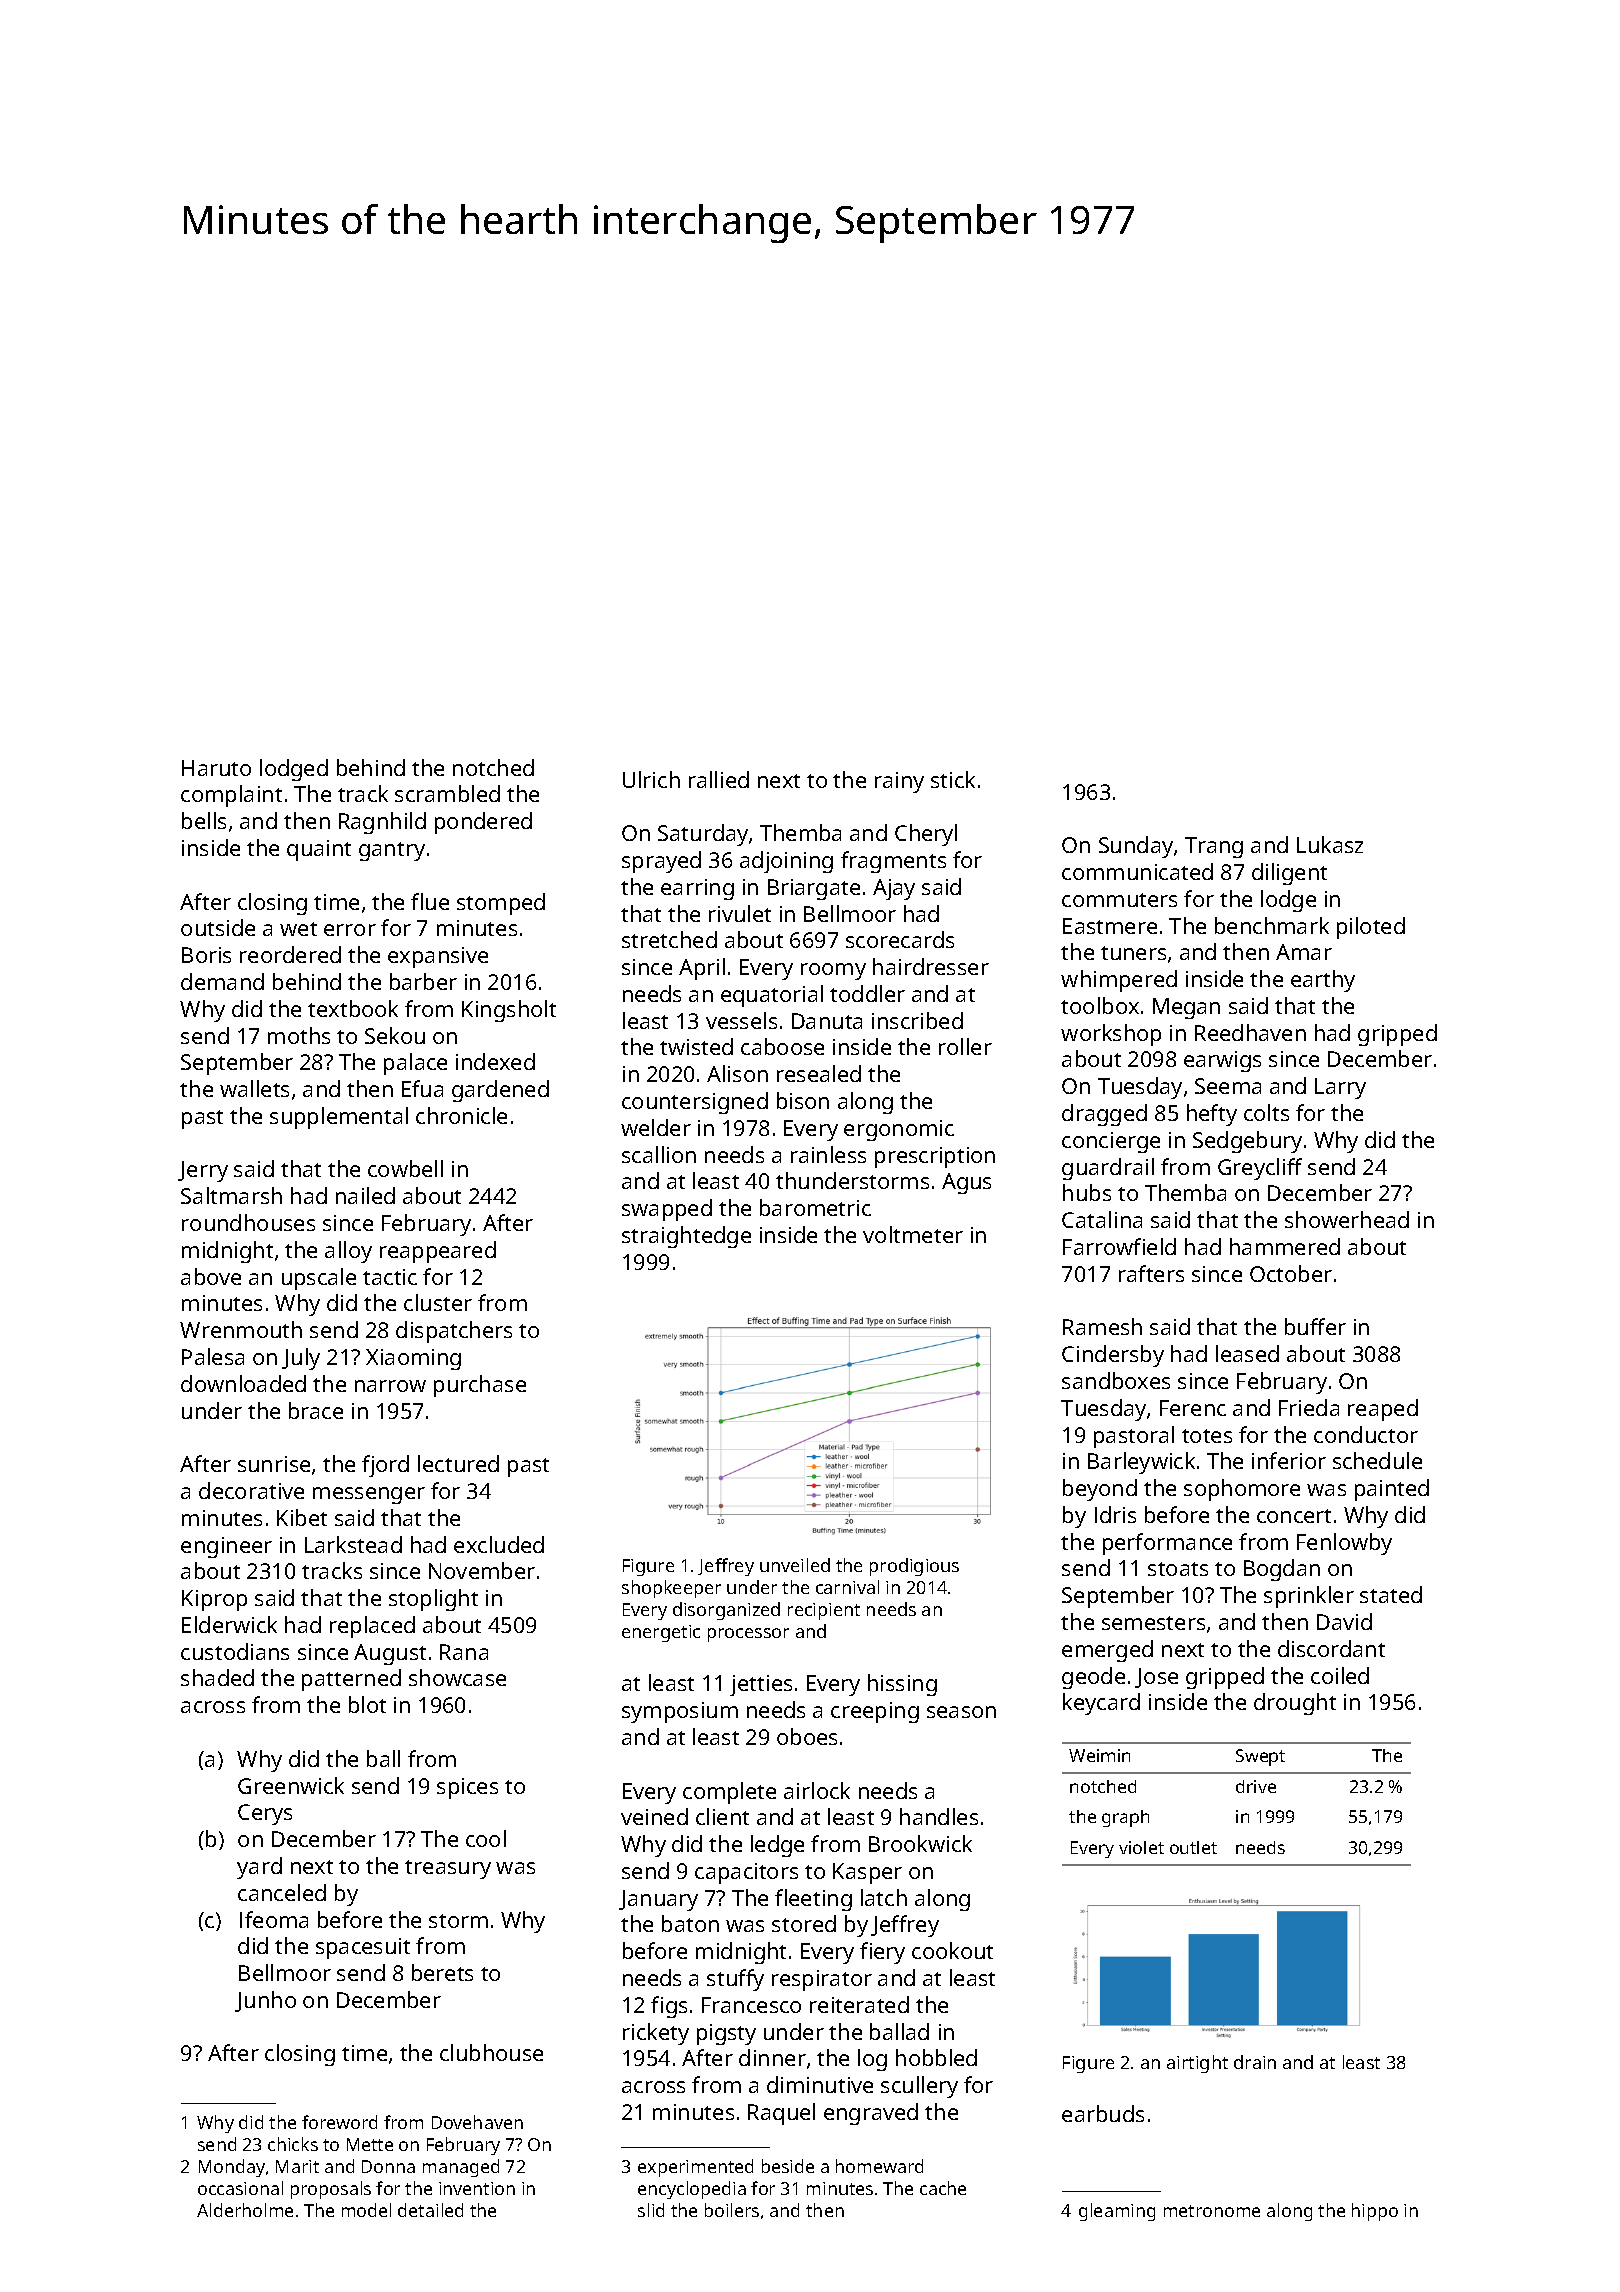  What do you see at coordinates (696, 1046) in the image?
I see `twisted` at bounding box center [696, 1046].
